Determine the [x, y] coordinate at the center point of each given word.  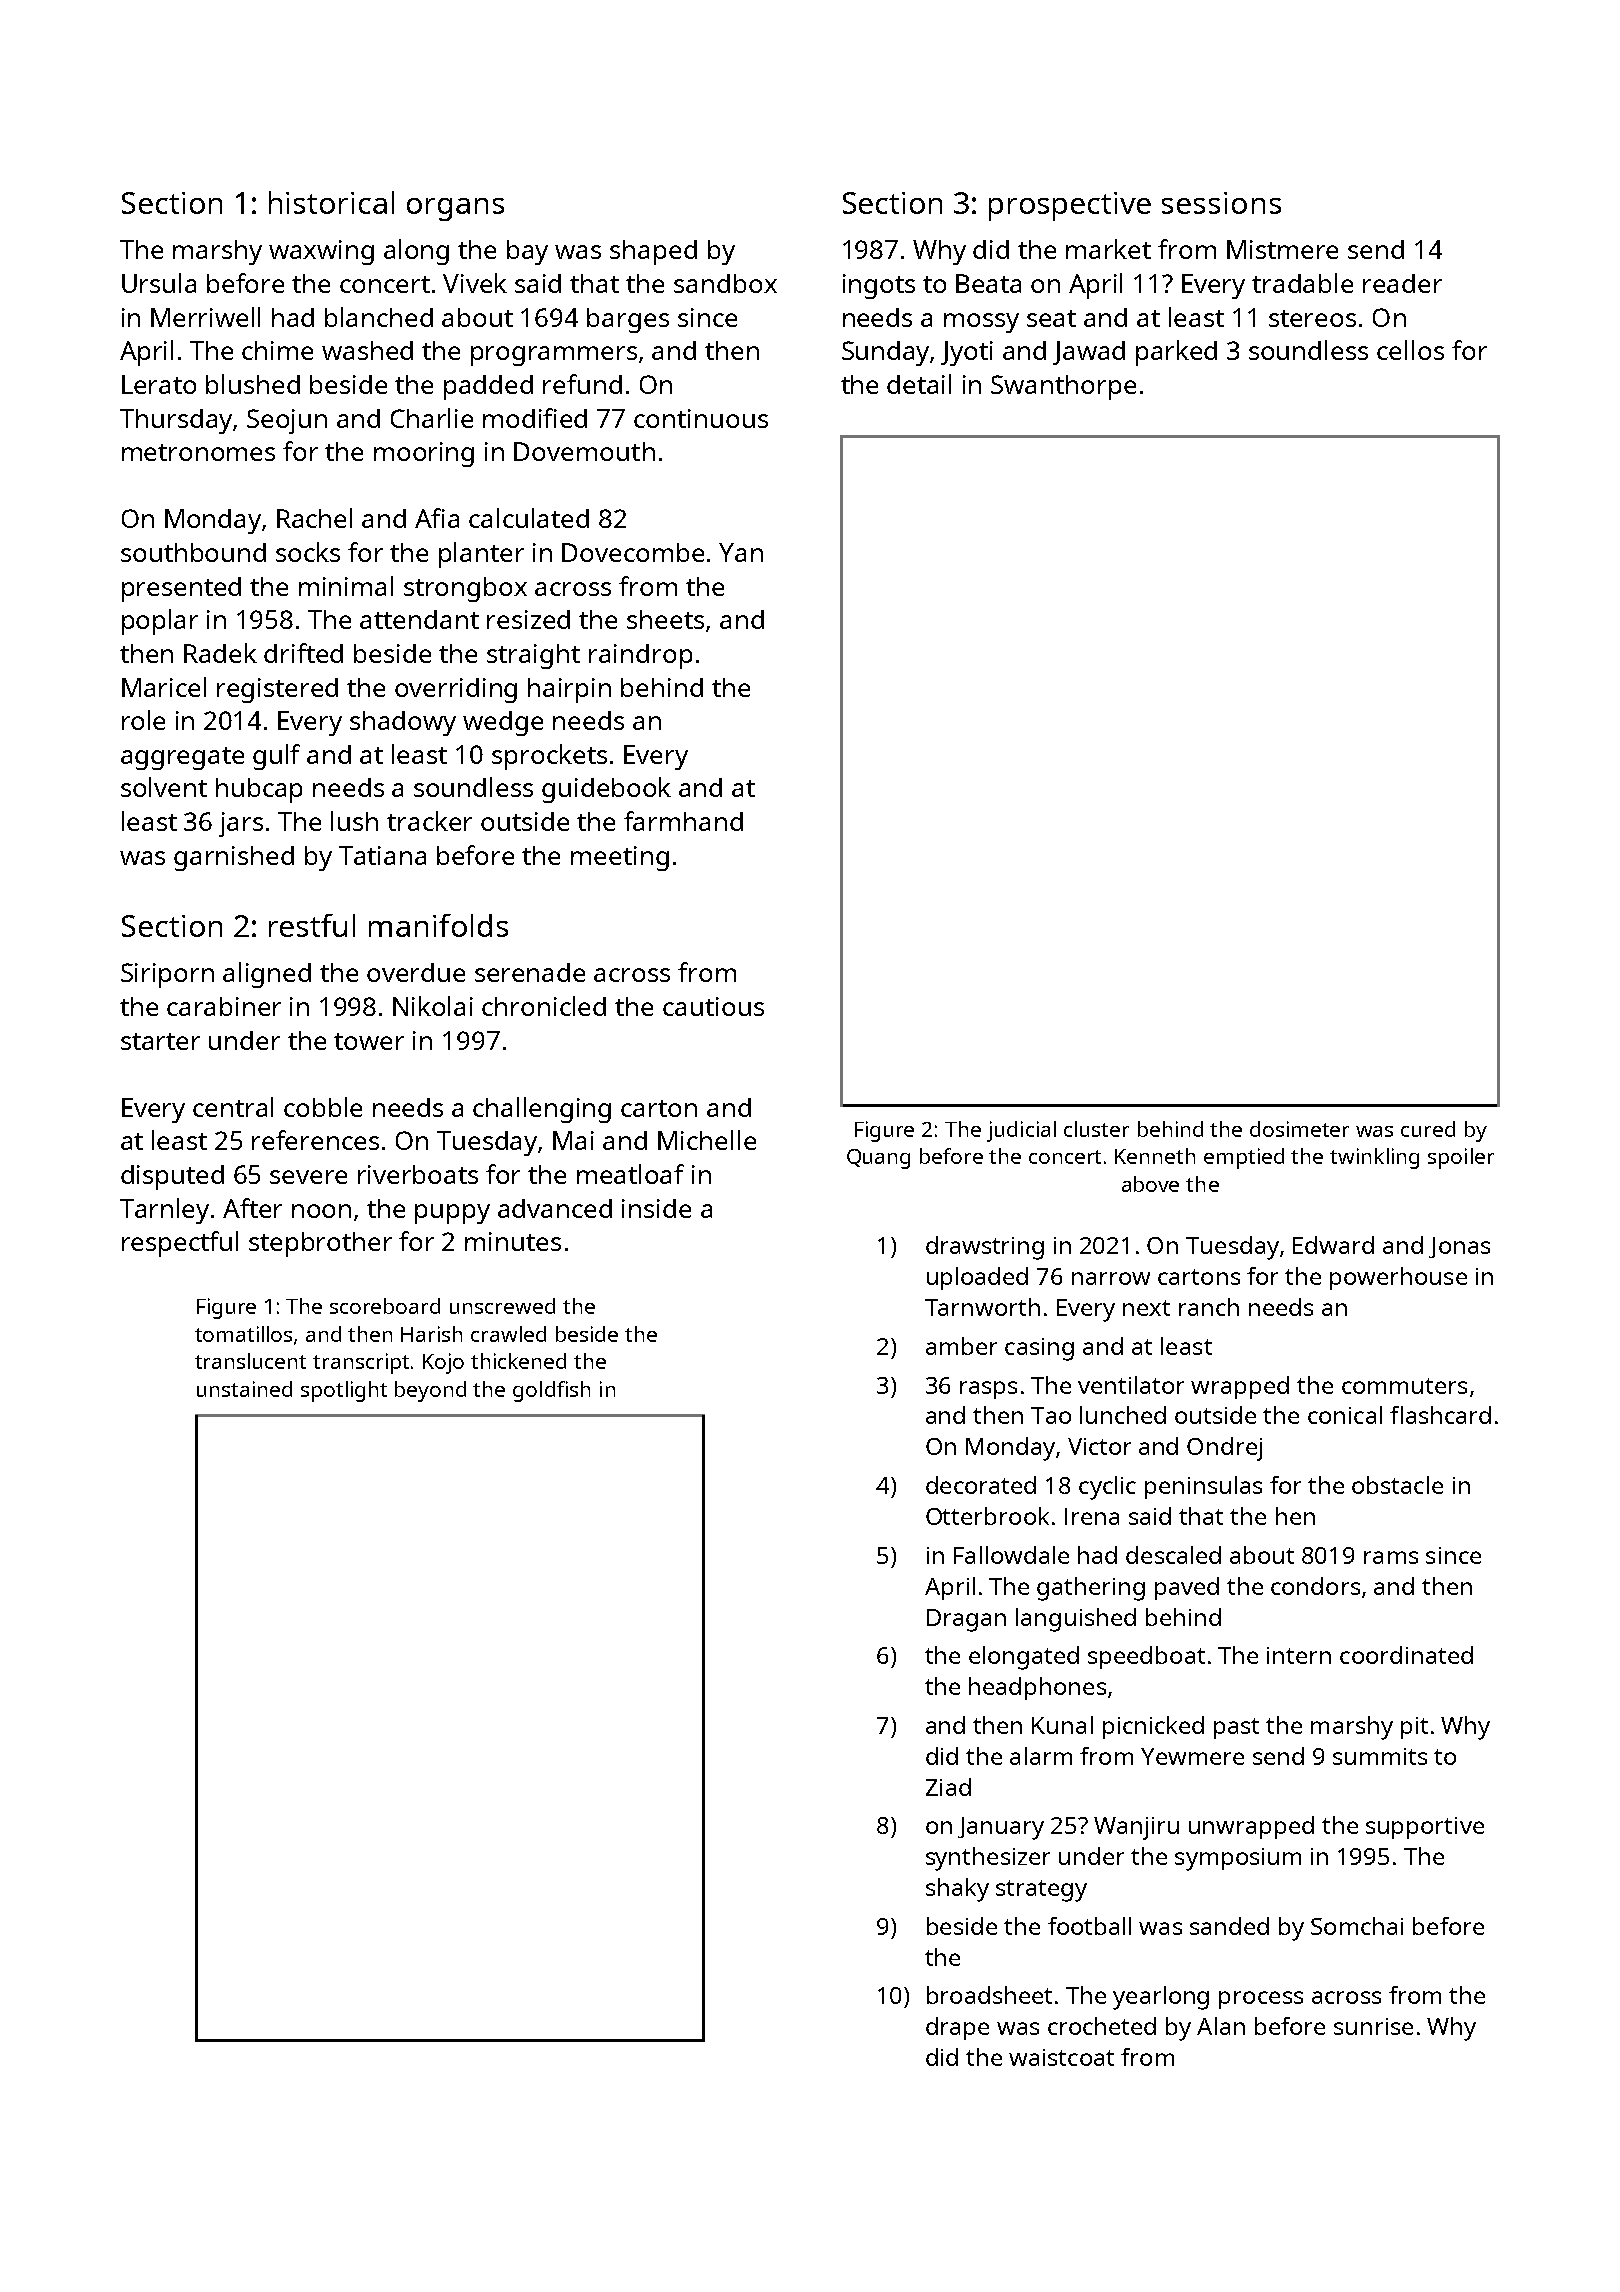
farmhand [683, 821]
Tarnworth [982, 1307]
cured [1428, 1129]
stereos [1312, 318]
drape [957, 2028]
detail [919, 384]
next [1146, 1308]
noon [321, 1211]
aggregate [182, 758]
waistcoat [1061, 2057]
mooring [424, 454]
